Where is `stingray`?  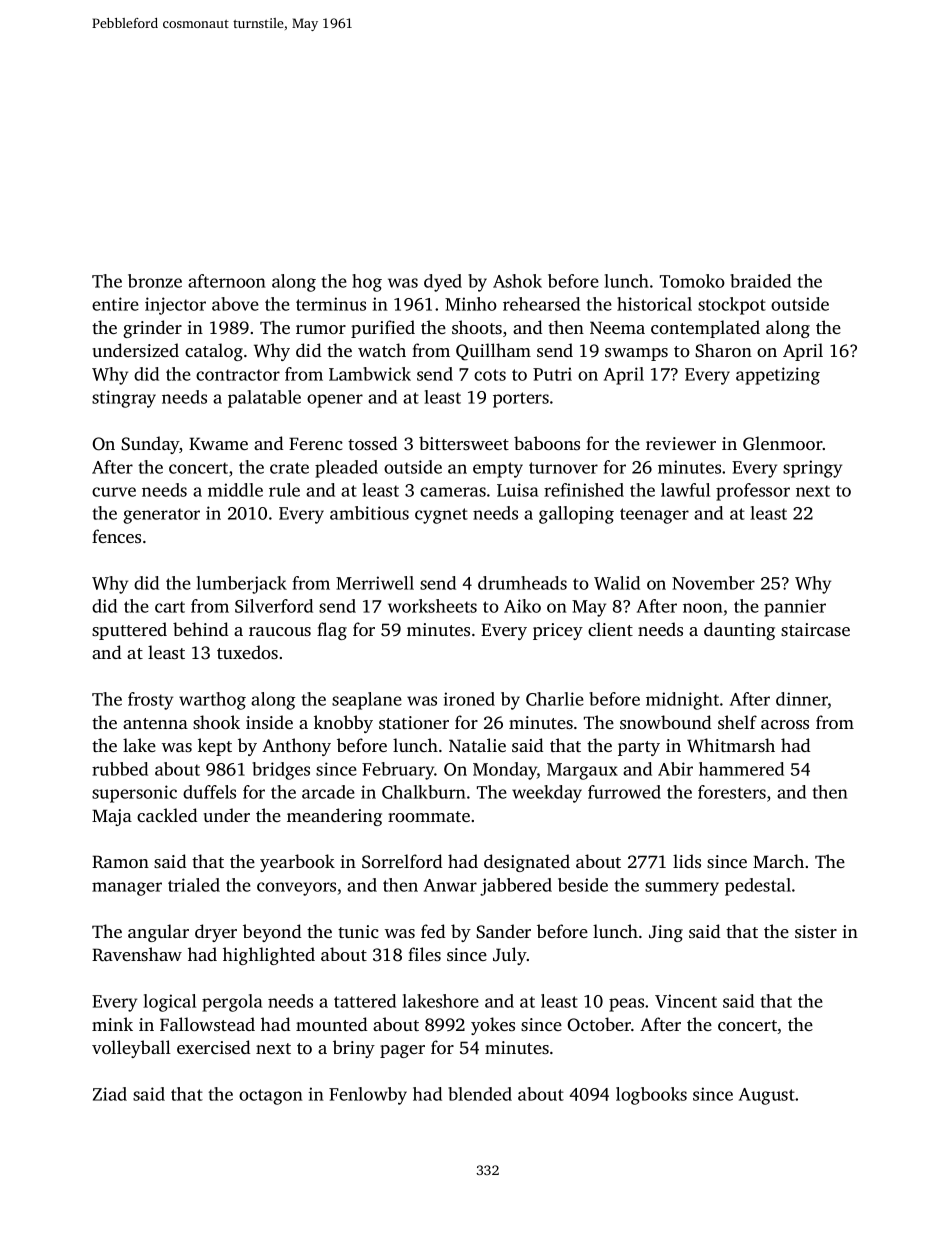
stingray is located at coordinates (124, 399).
